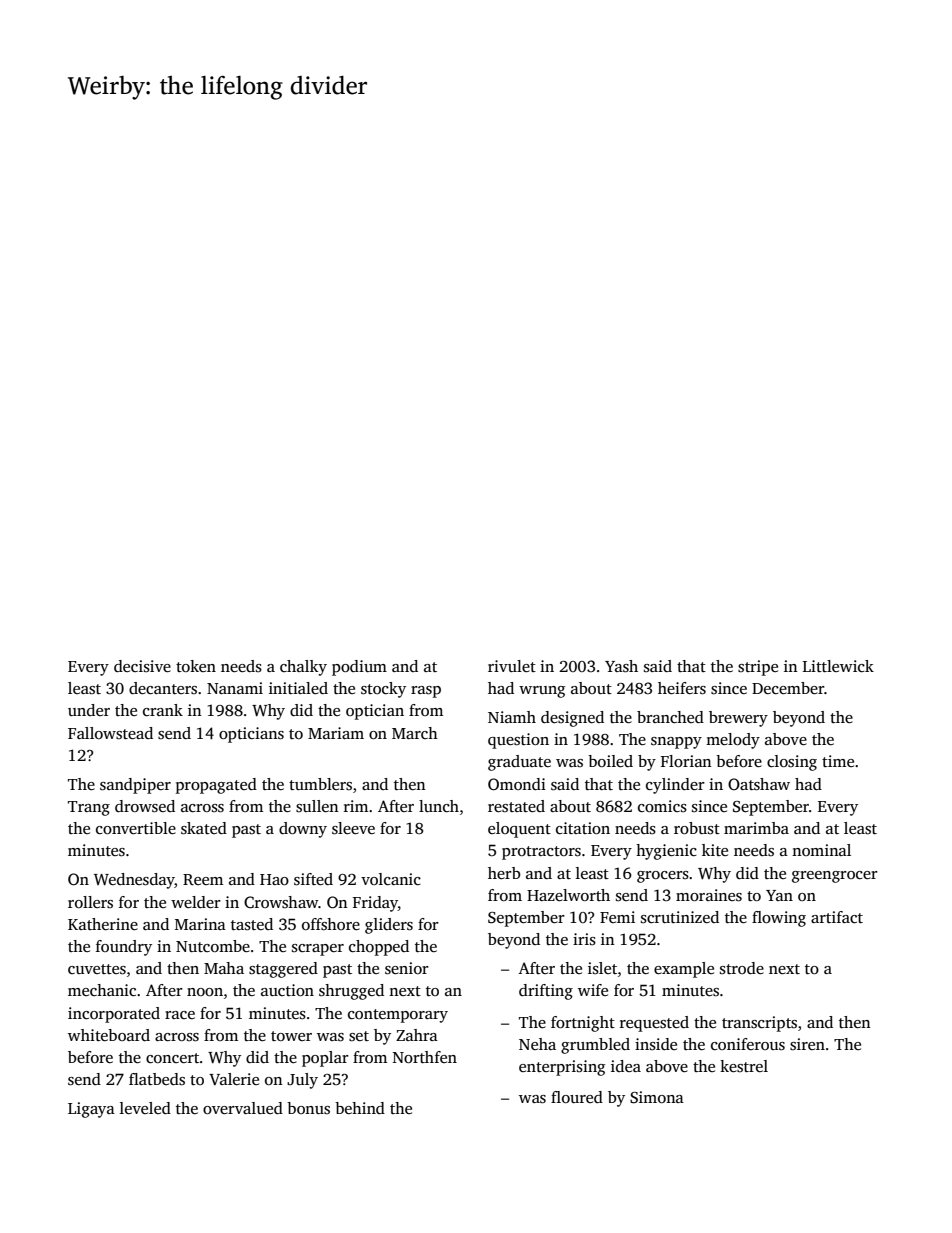 Image resolution: width=952 pixels, height=1233 pixels. What do you see at coordinates (109, 1035) in the screenshot?
I see `whiteboard` at bounding box center [109, 1035].
